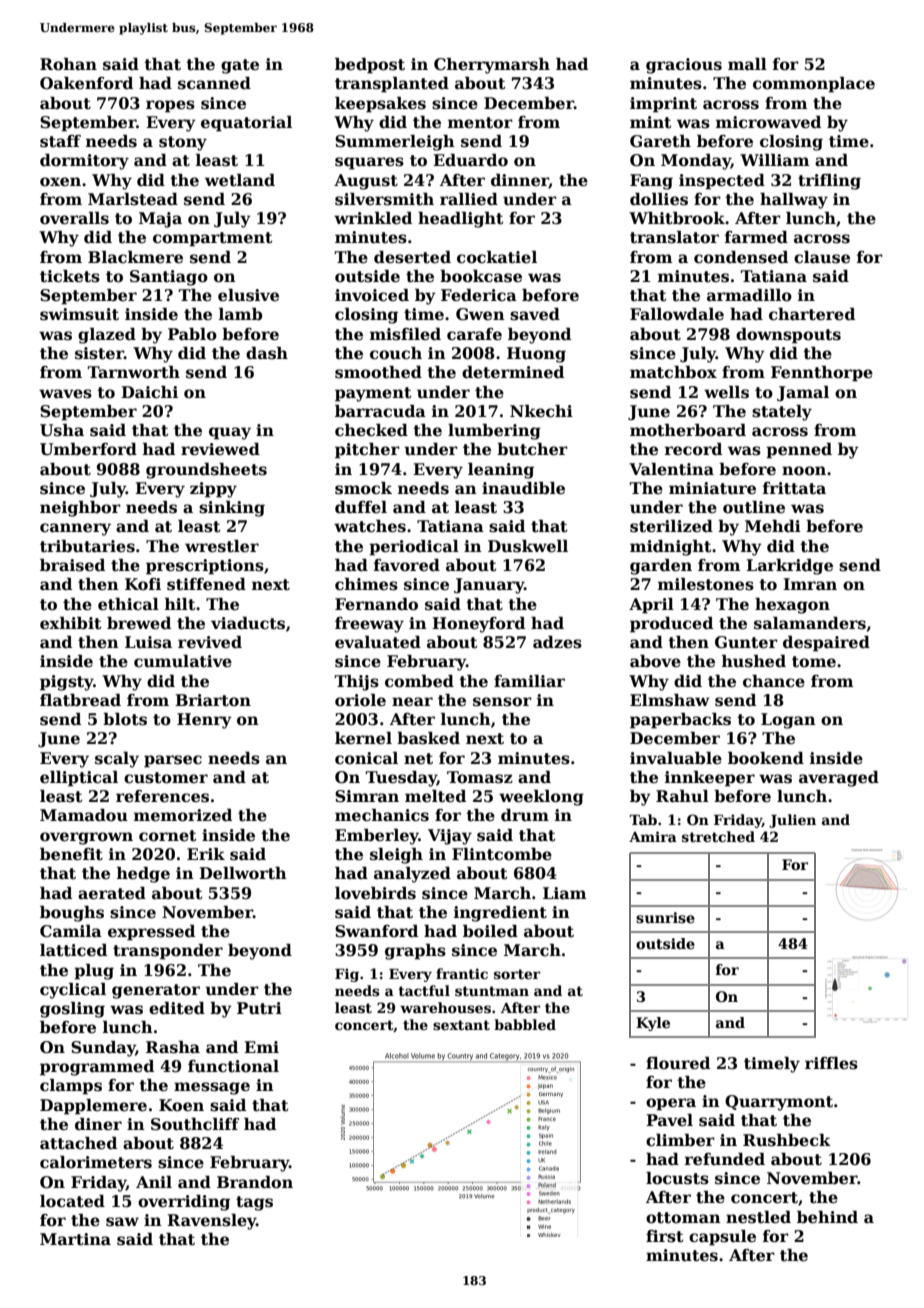  Describe the element at coordinates (407, 565) in the image. I see `favored` at that location.
